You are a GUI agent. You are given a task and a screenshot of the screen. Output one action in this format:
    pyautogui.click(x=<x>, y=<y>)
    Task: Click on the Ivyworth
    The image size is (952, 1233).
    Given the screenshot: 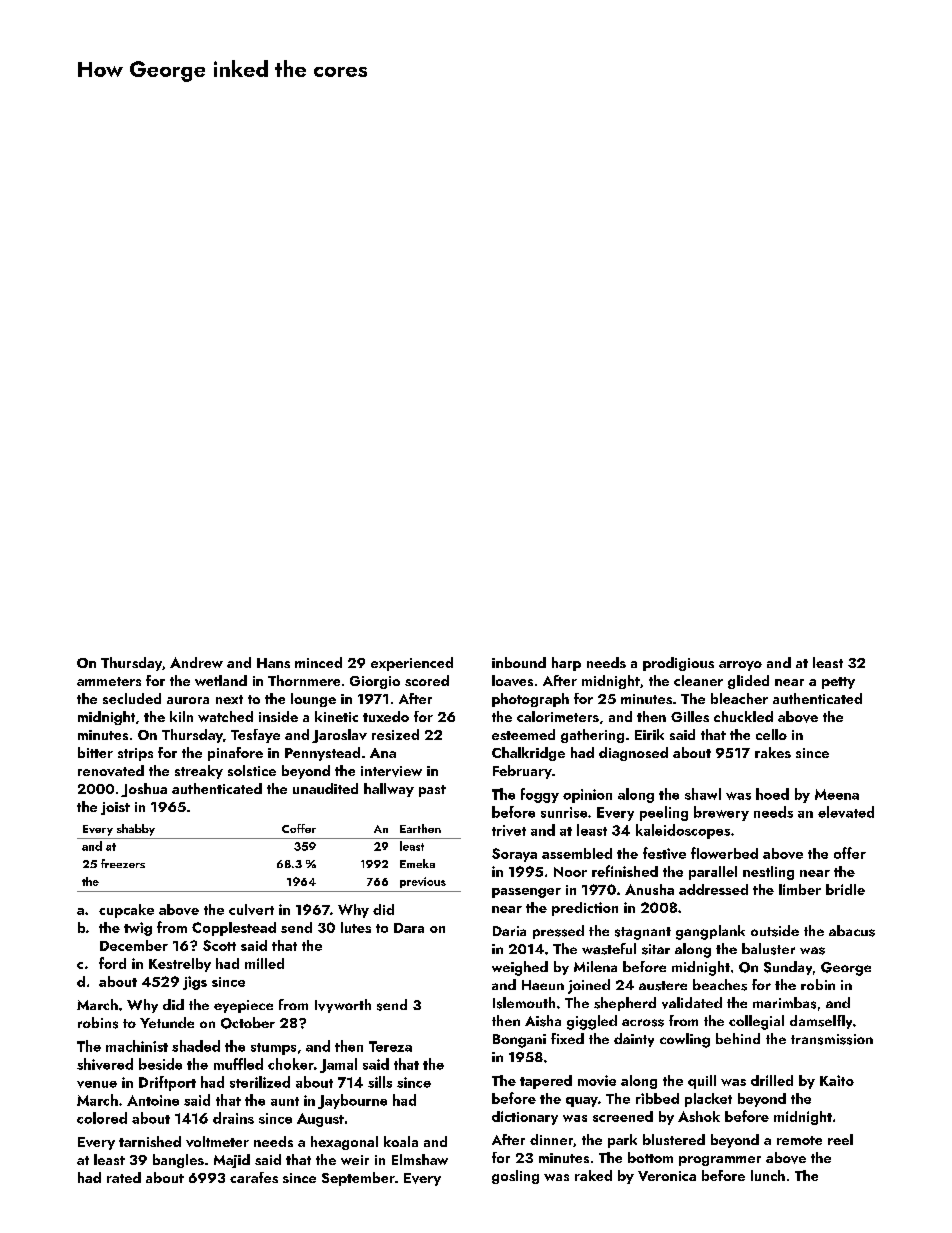 What is the action you would take?
    pyautogui.click(x=343, y=1006)
